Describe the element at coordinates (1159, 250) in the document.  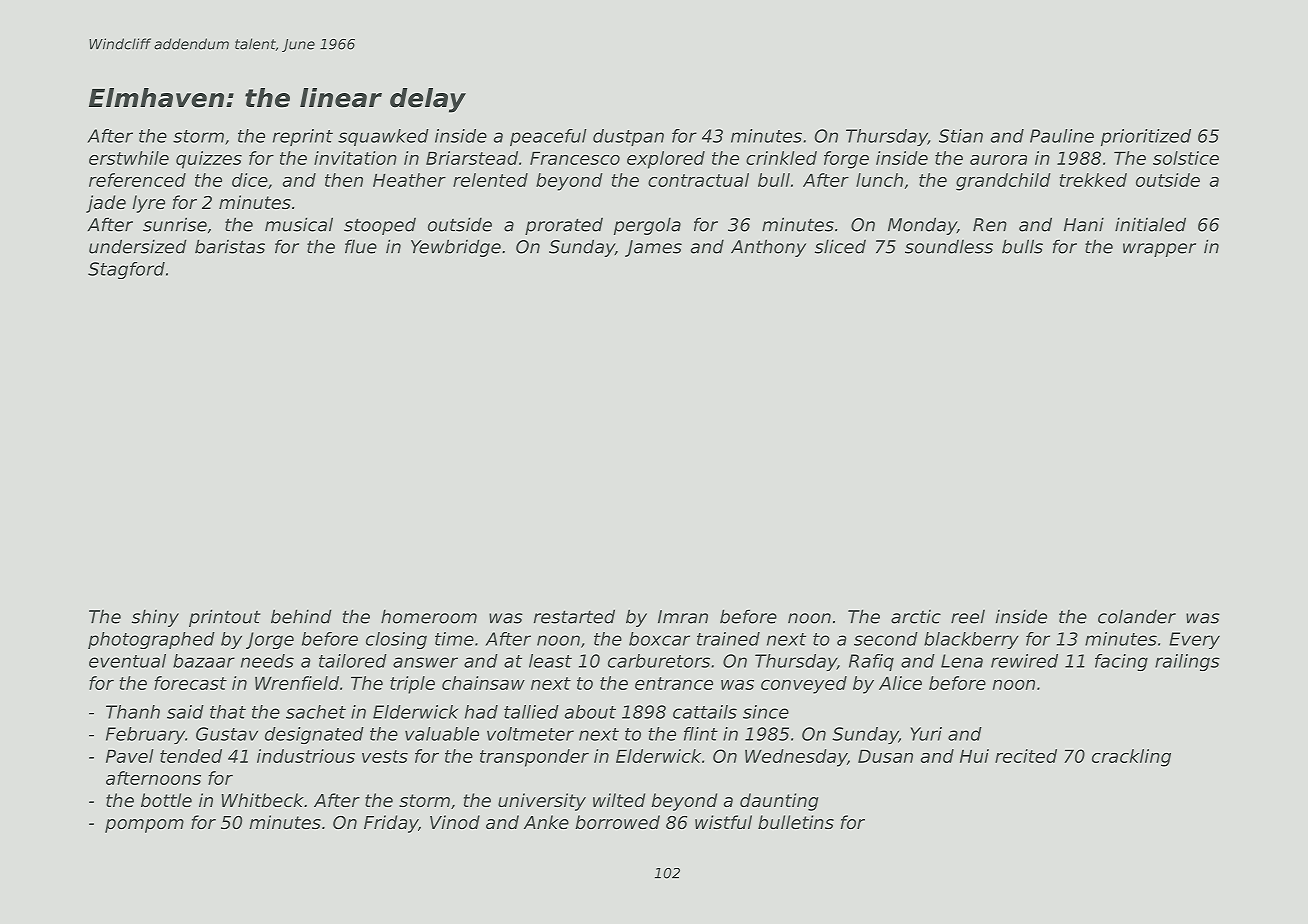
I see `wrapper` at that location.
